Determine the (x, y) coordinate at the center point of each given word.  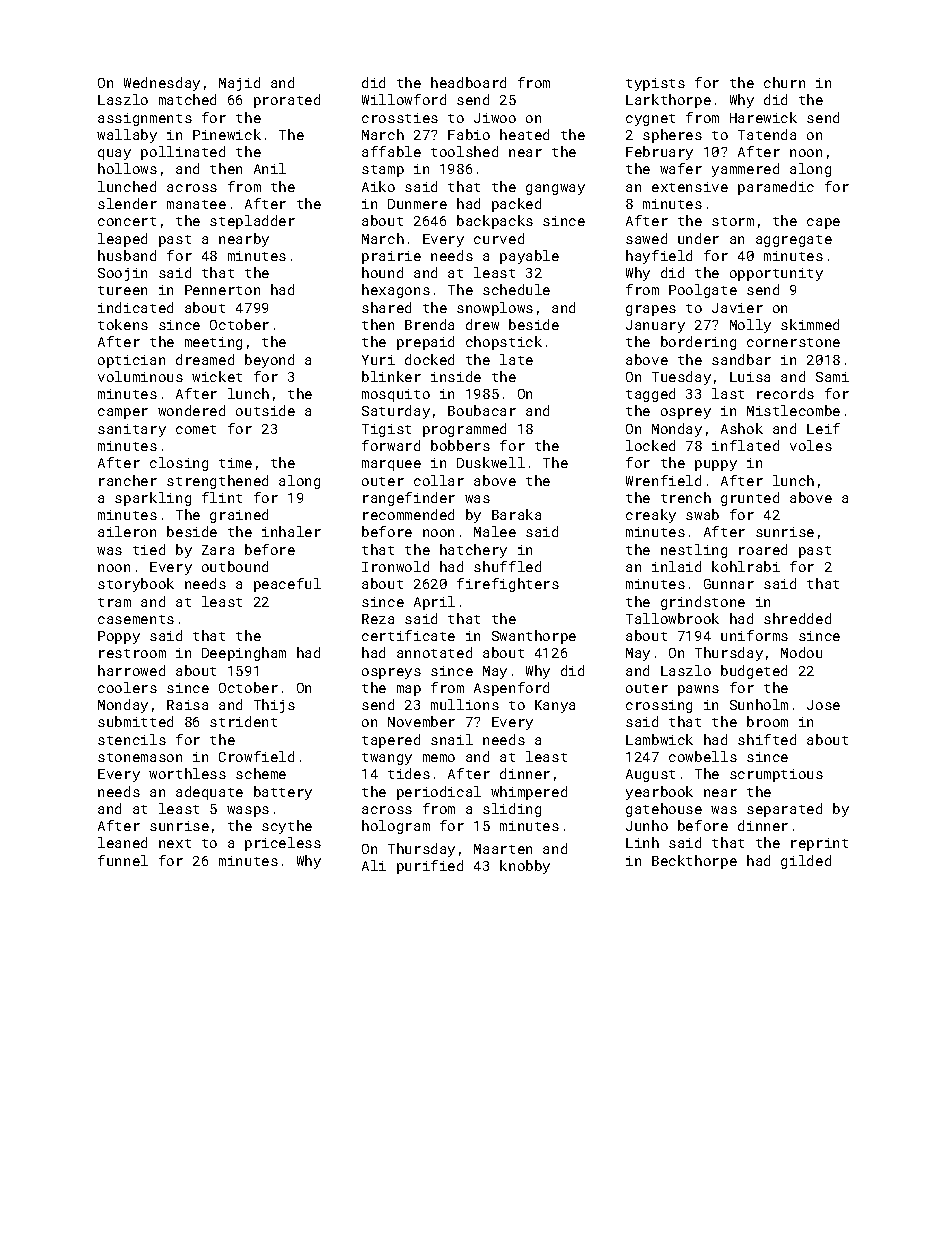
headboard (468, 82)
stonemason (140, 757)
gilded (806, 862)
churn (784, 82)
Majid (239, 84)
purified (430, 867)
